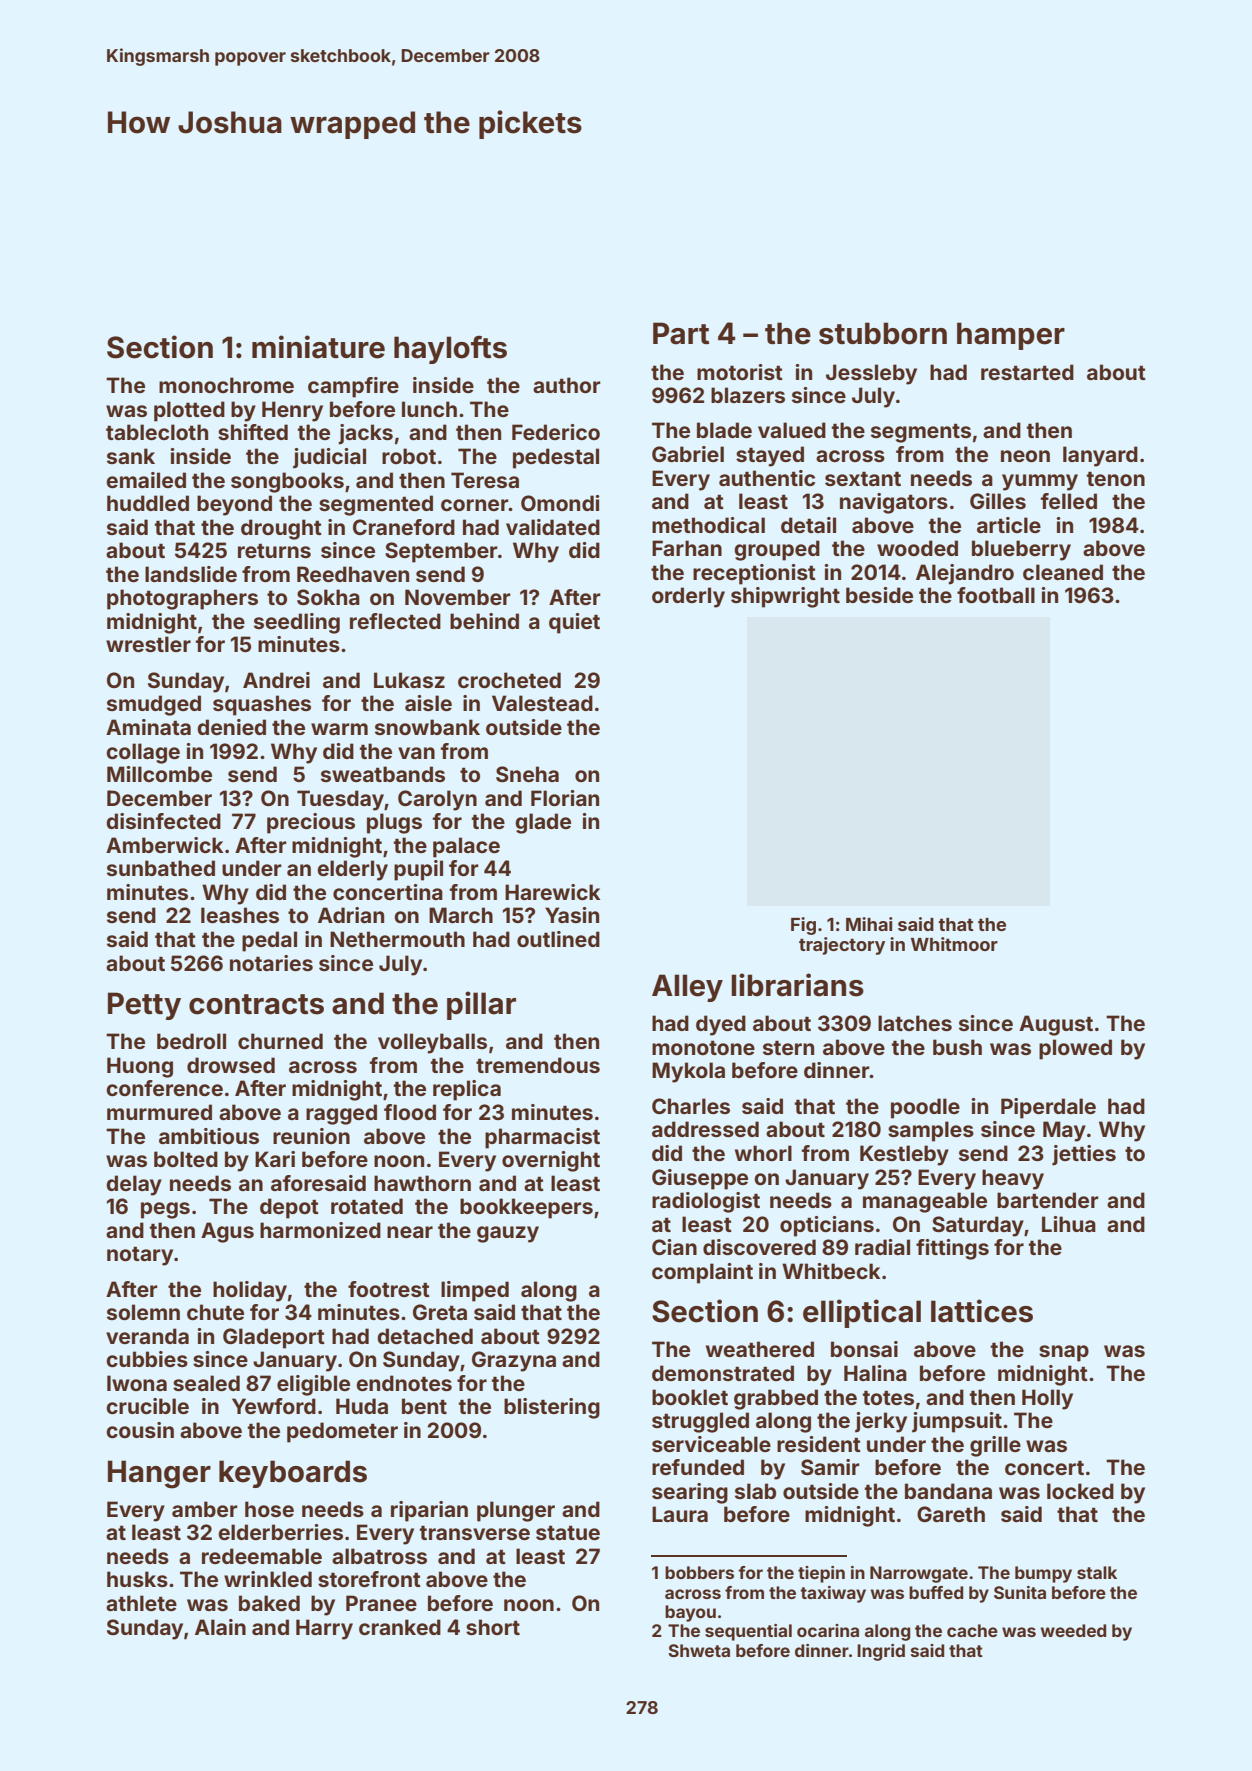  Describe the element at coordinates (1011, 336) in the screenshot. I see `hamper` at that location.
